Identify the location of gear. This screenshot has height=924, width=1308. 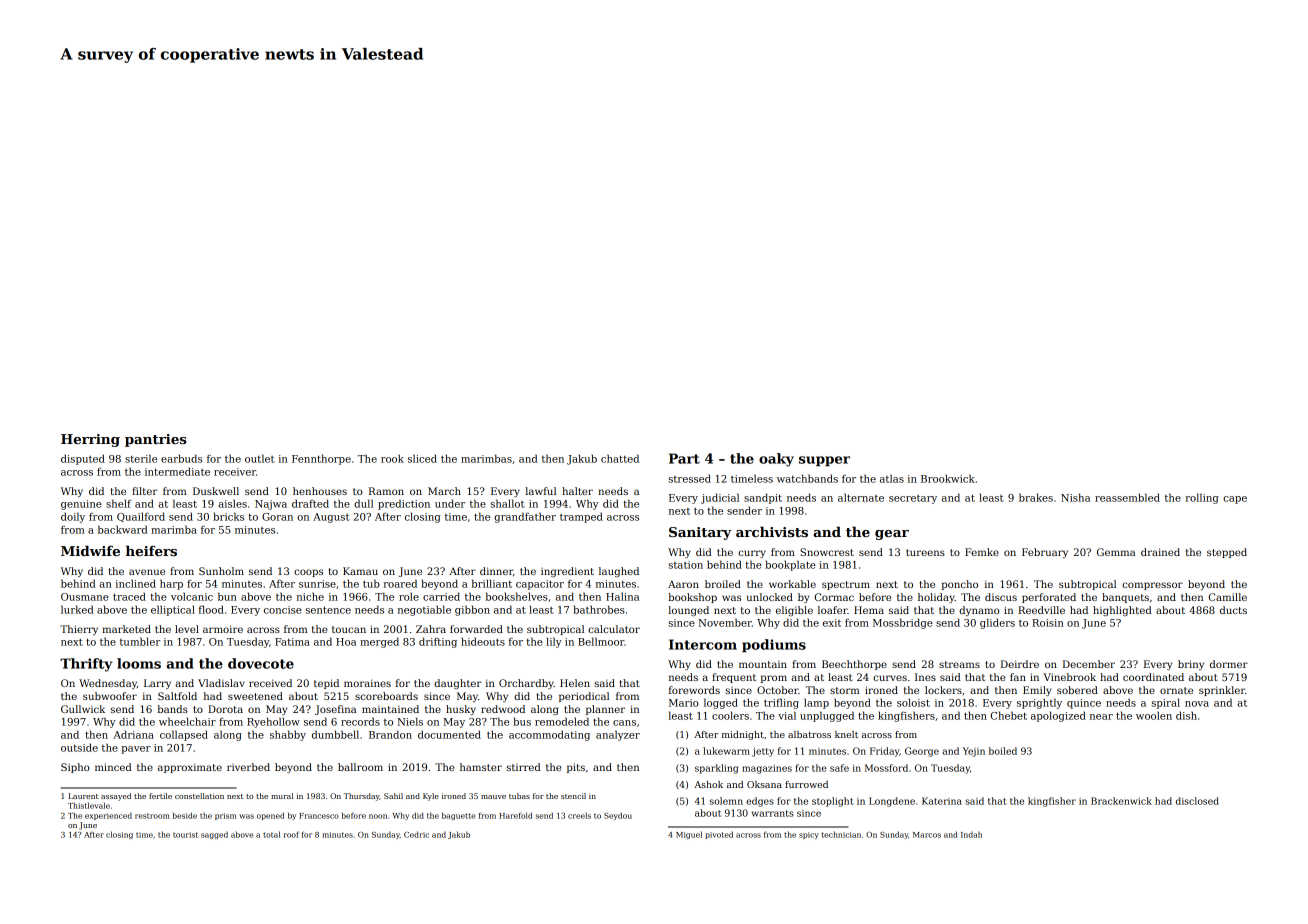
(892, 535).
